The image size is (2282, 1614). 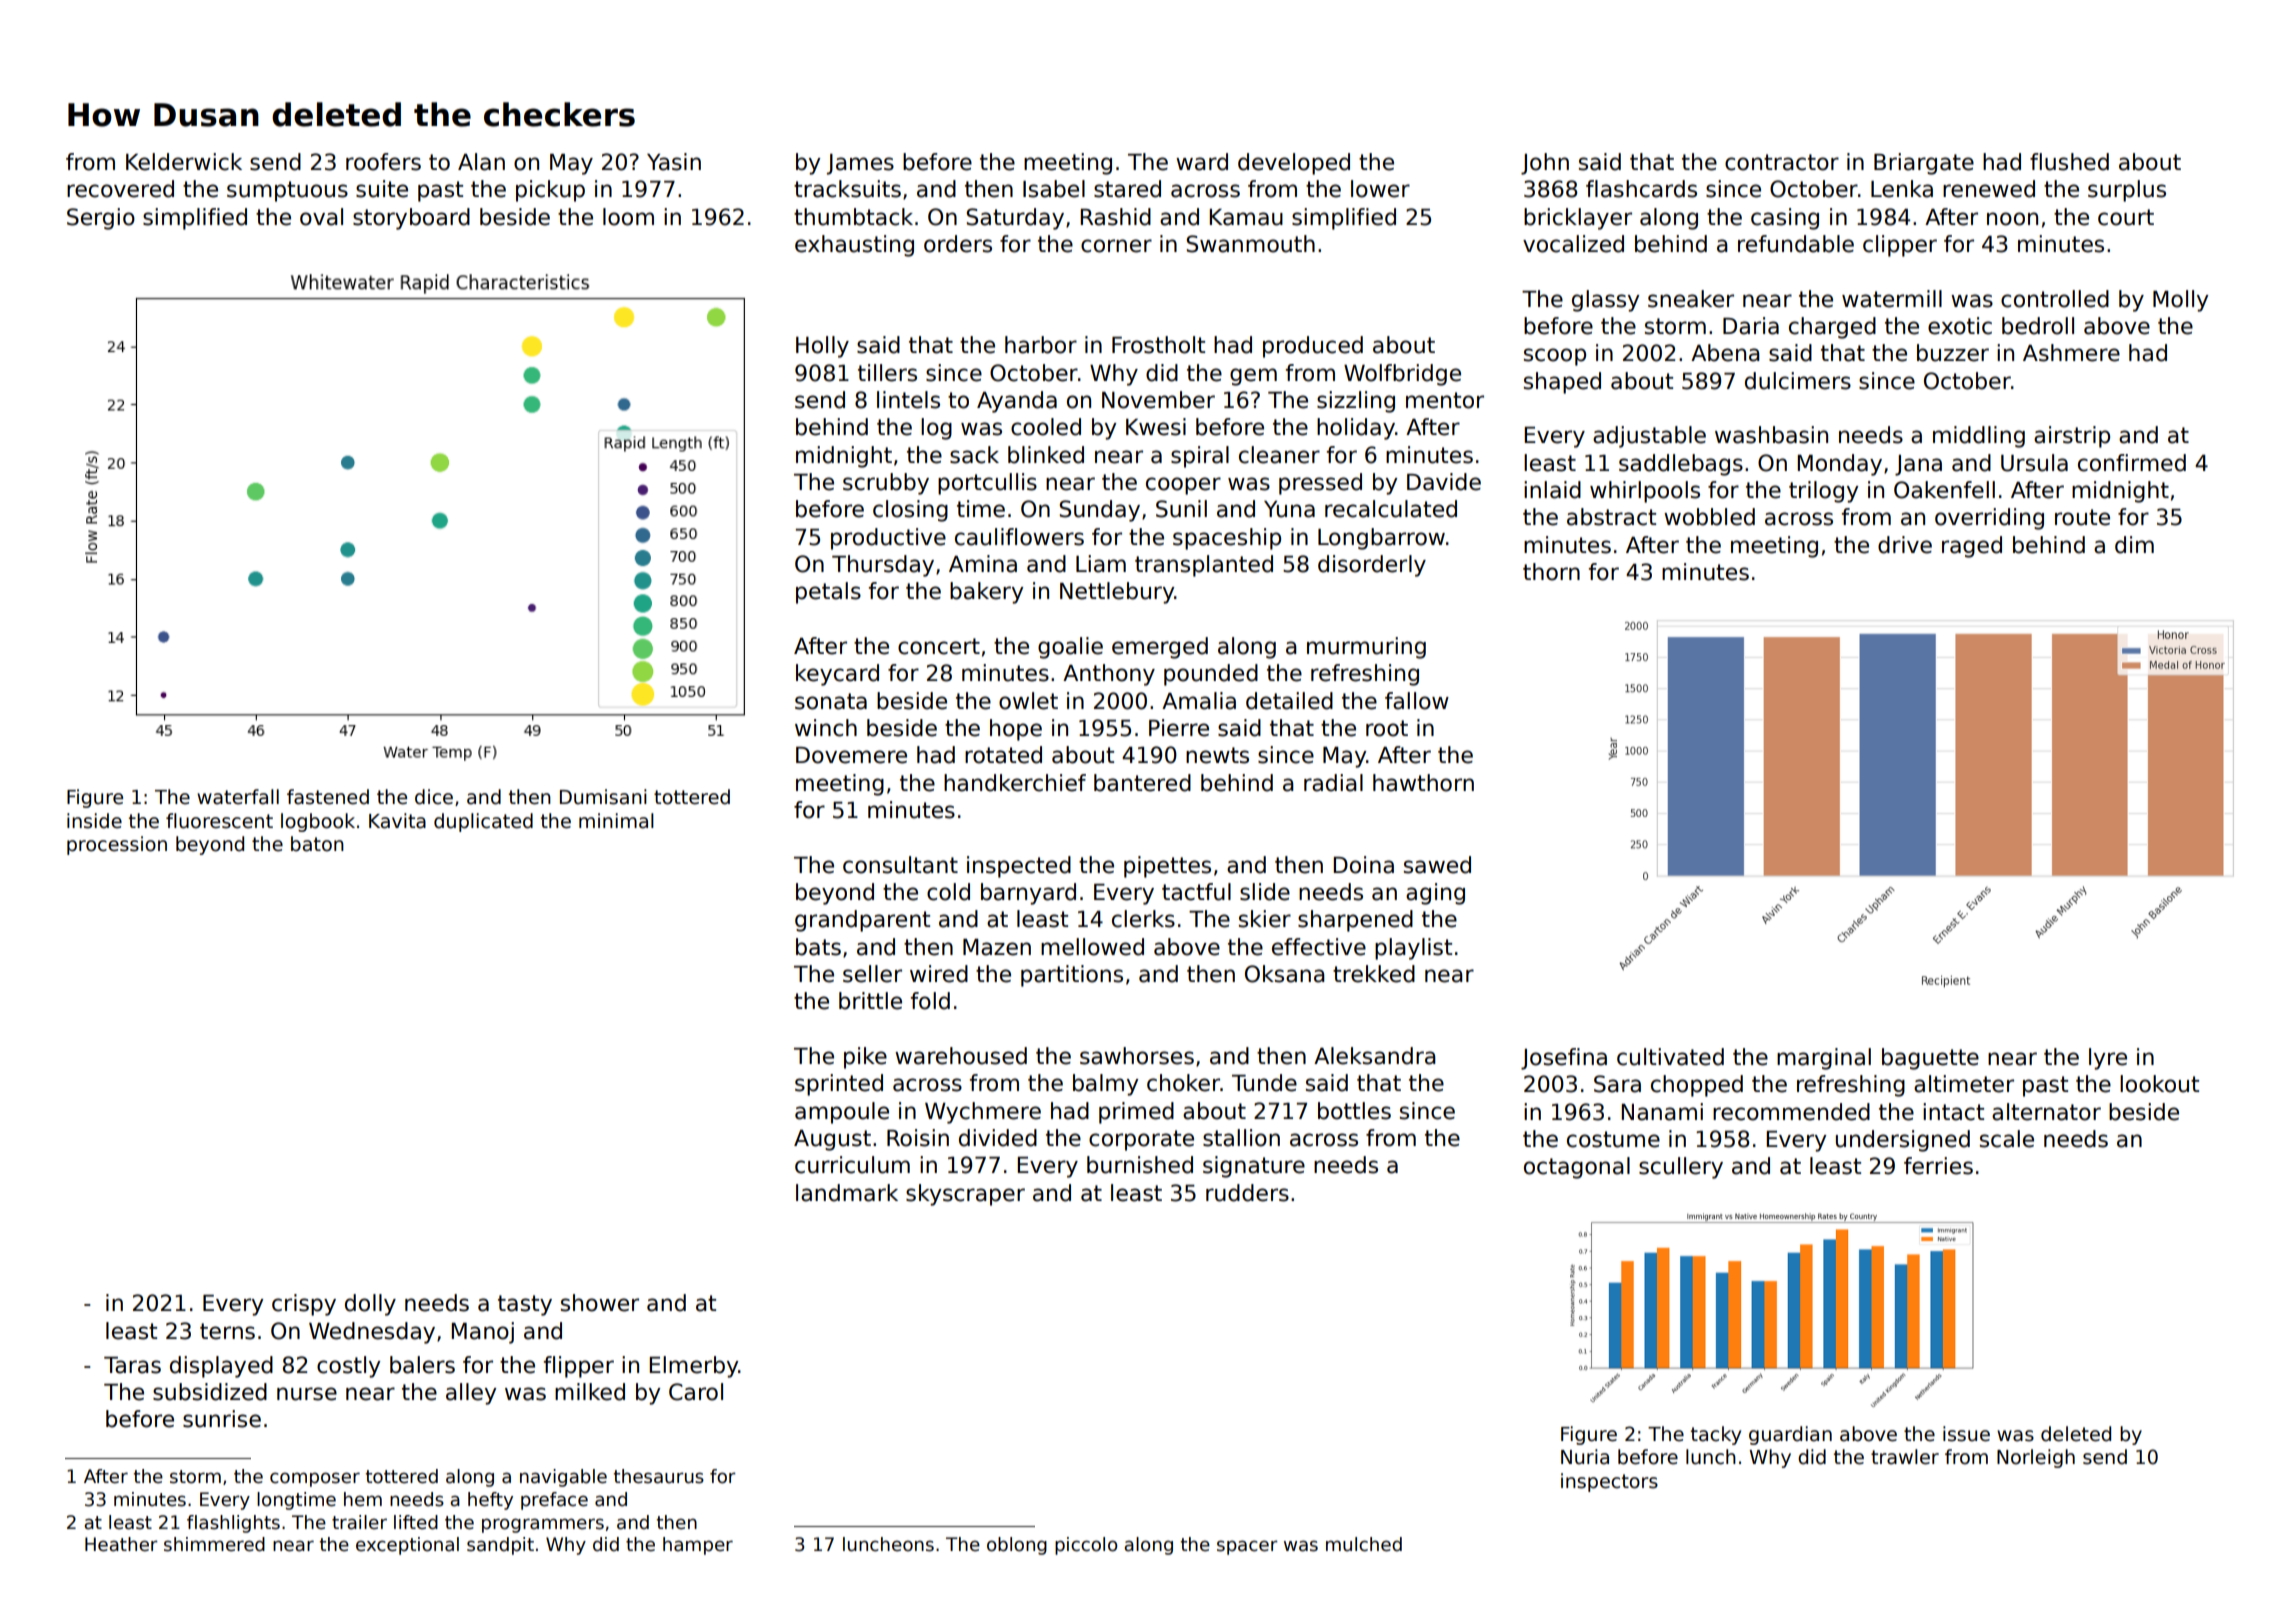 I want to click on procession, so click(x=117, y=845).
